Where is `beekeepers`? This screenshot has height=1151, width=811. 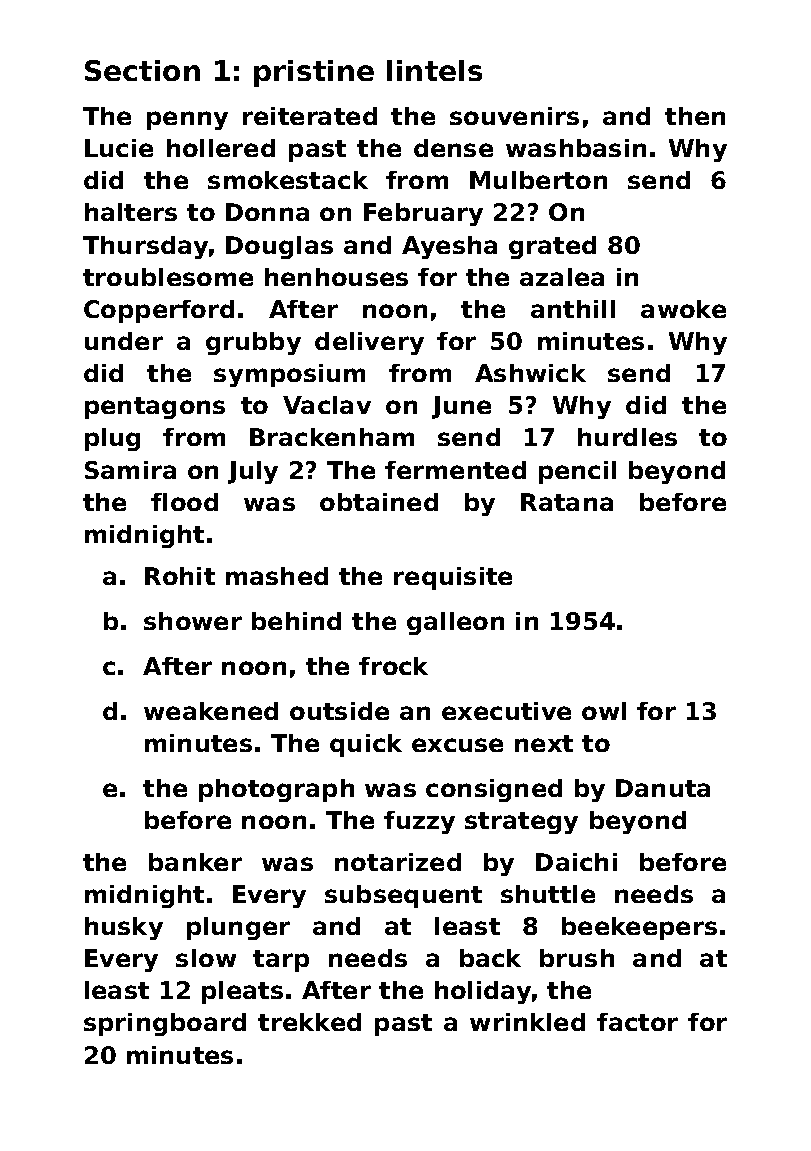
beekeepers is located at coordinates (639, 928).
